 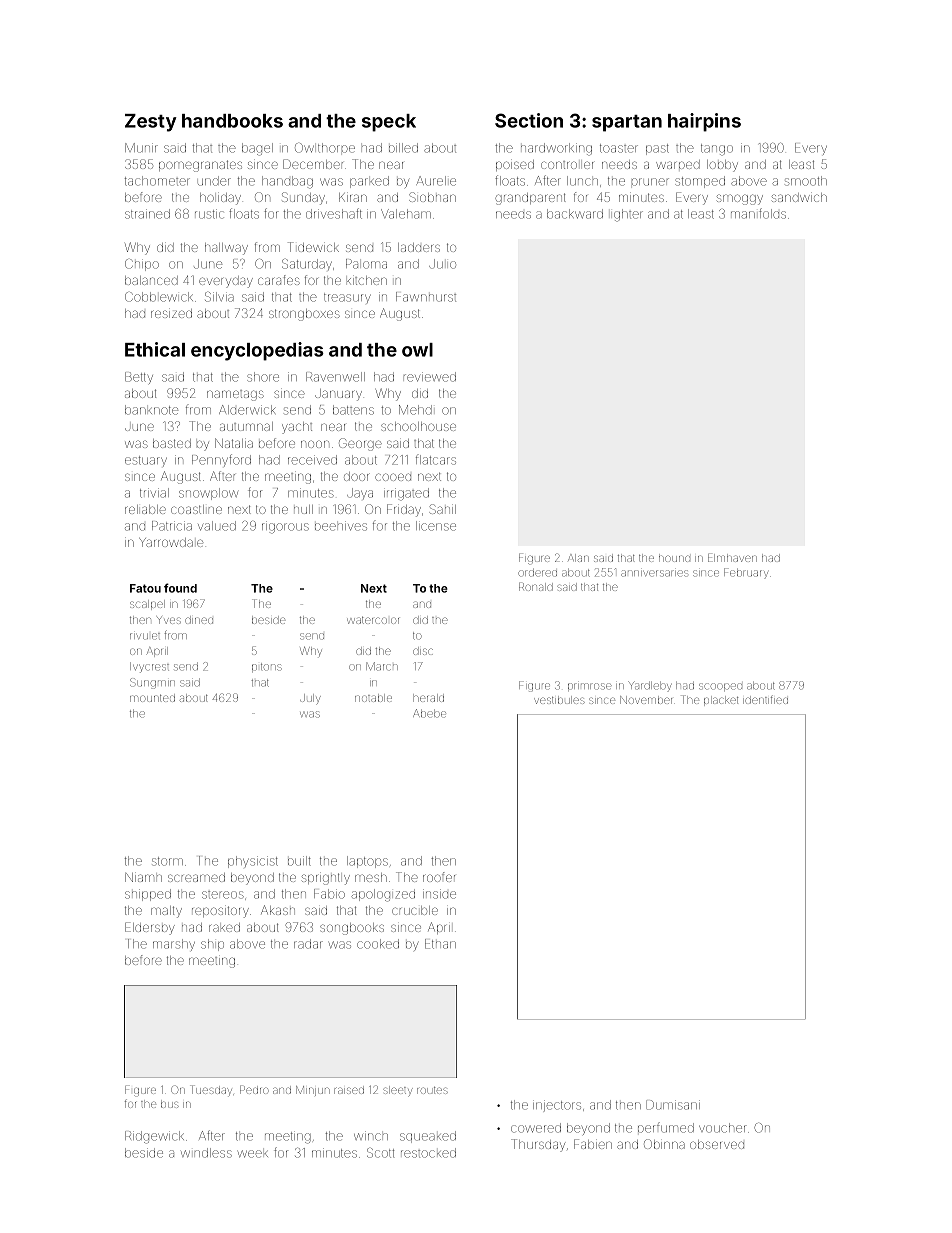 I want to click on February, so click(x=746, y=573).
